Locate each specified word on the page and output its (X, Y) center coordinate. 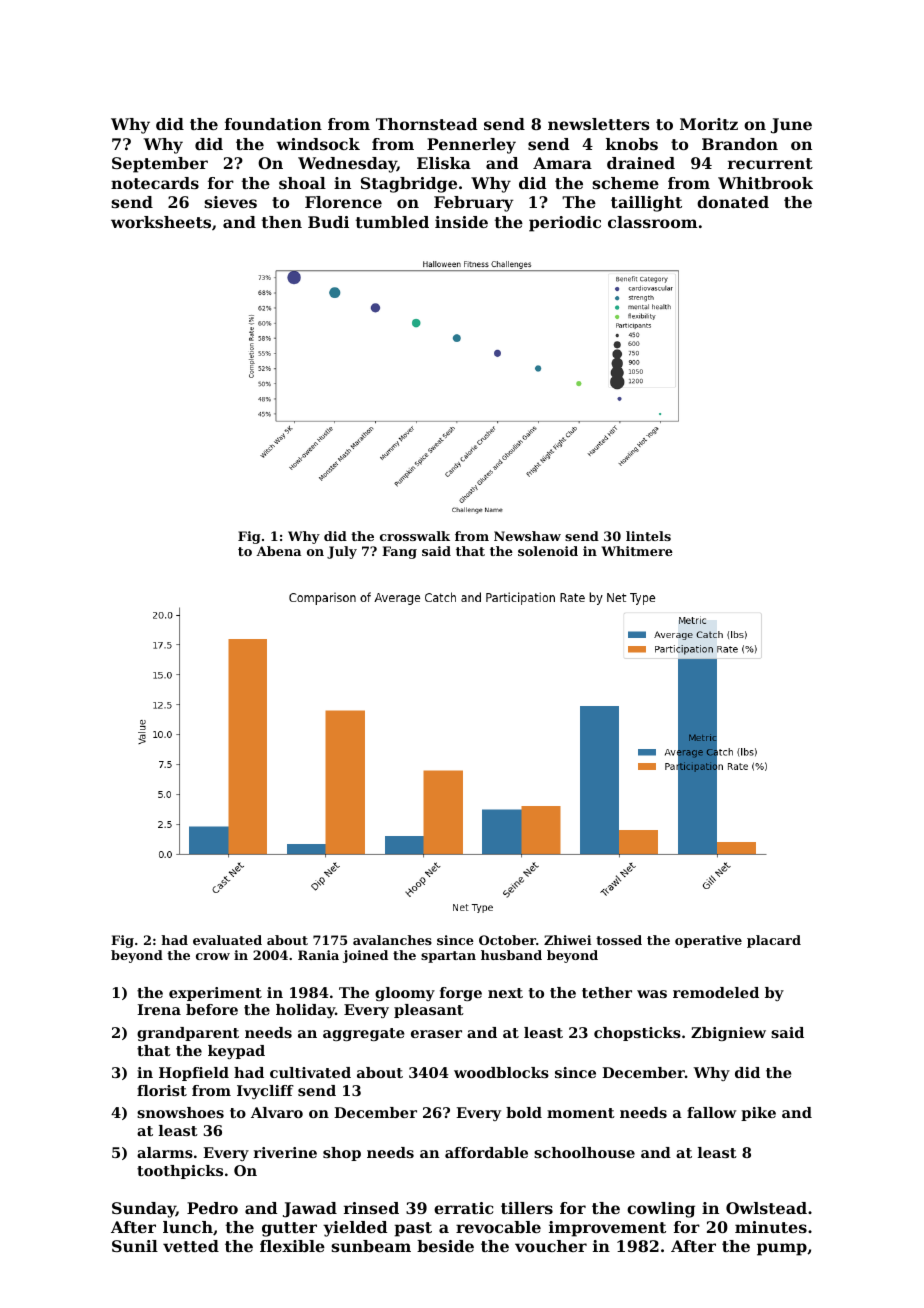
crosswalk (415, 536)
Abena (278, 551)
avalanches (392, 940)
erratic (463, 1208)
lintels (648, 536)
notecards (155, 183)
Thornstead (426, 124)
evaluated (227, 940)
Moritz (709, 124)
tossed (619, 940)
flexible (292, 1246)
